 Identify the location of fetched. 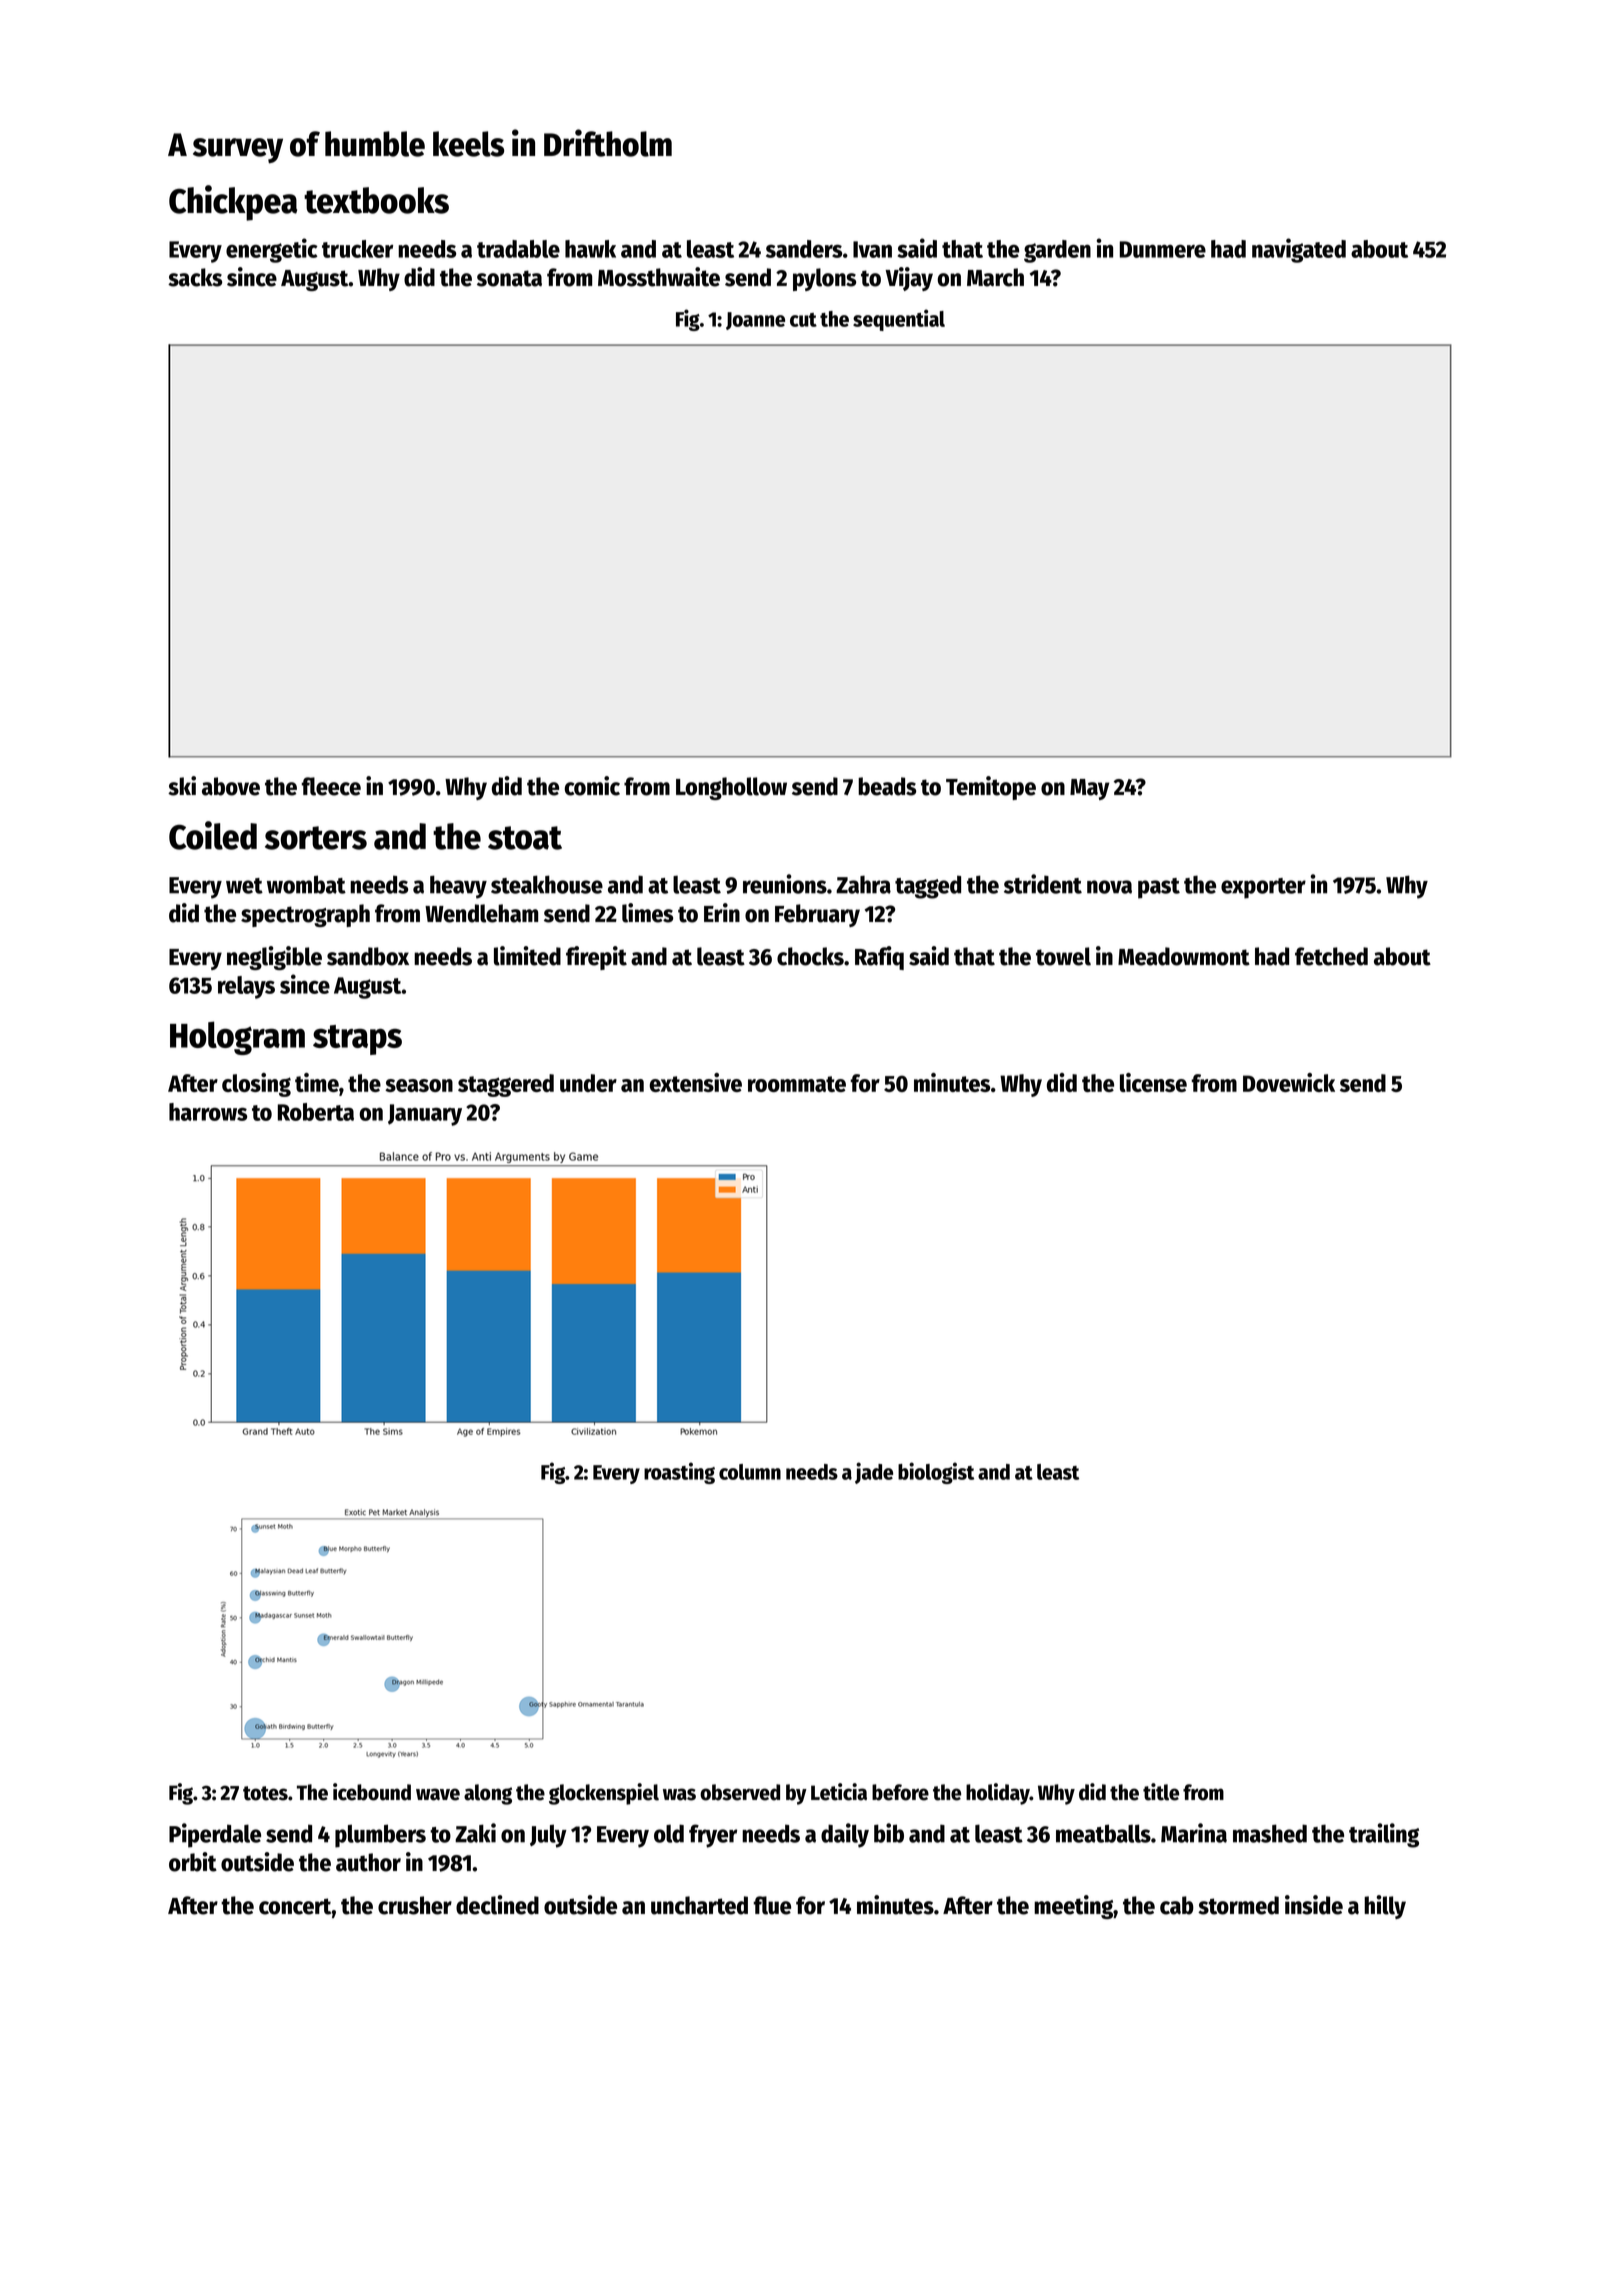
(1331, 956).
